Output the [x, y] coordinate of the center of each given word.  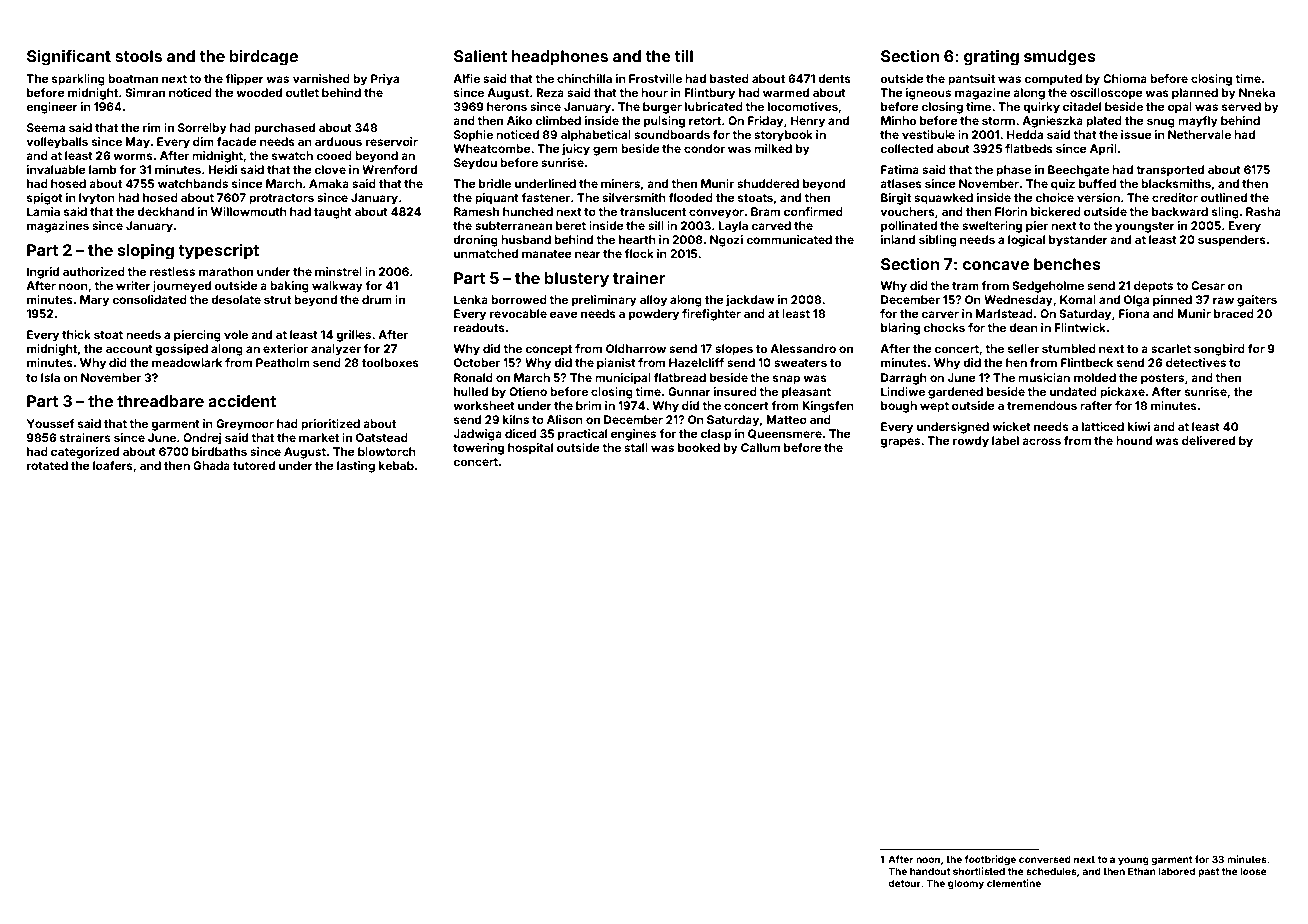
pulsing [664, 122]
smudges [1060, 58]
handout [930, 871]
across [1041, 441]
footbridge [990, 860]
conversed [1045, 859]
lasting [356, 467]
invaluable [56, 169]
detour [904, 883]
